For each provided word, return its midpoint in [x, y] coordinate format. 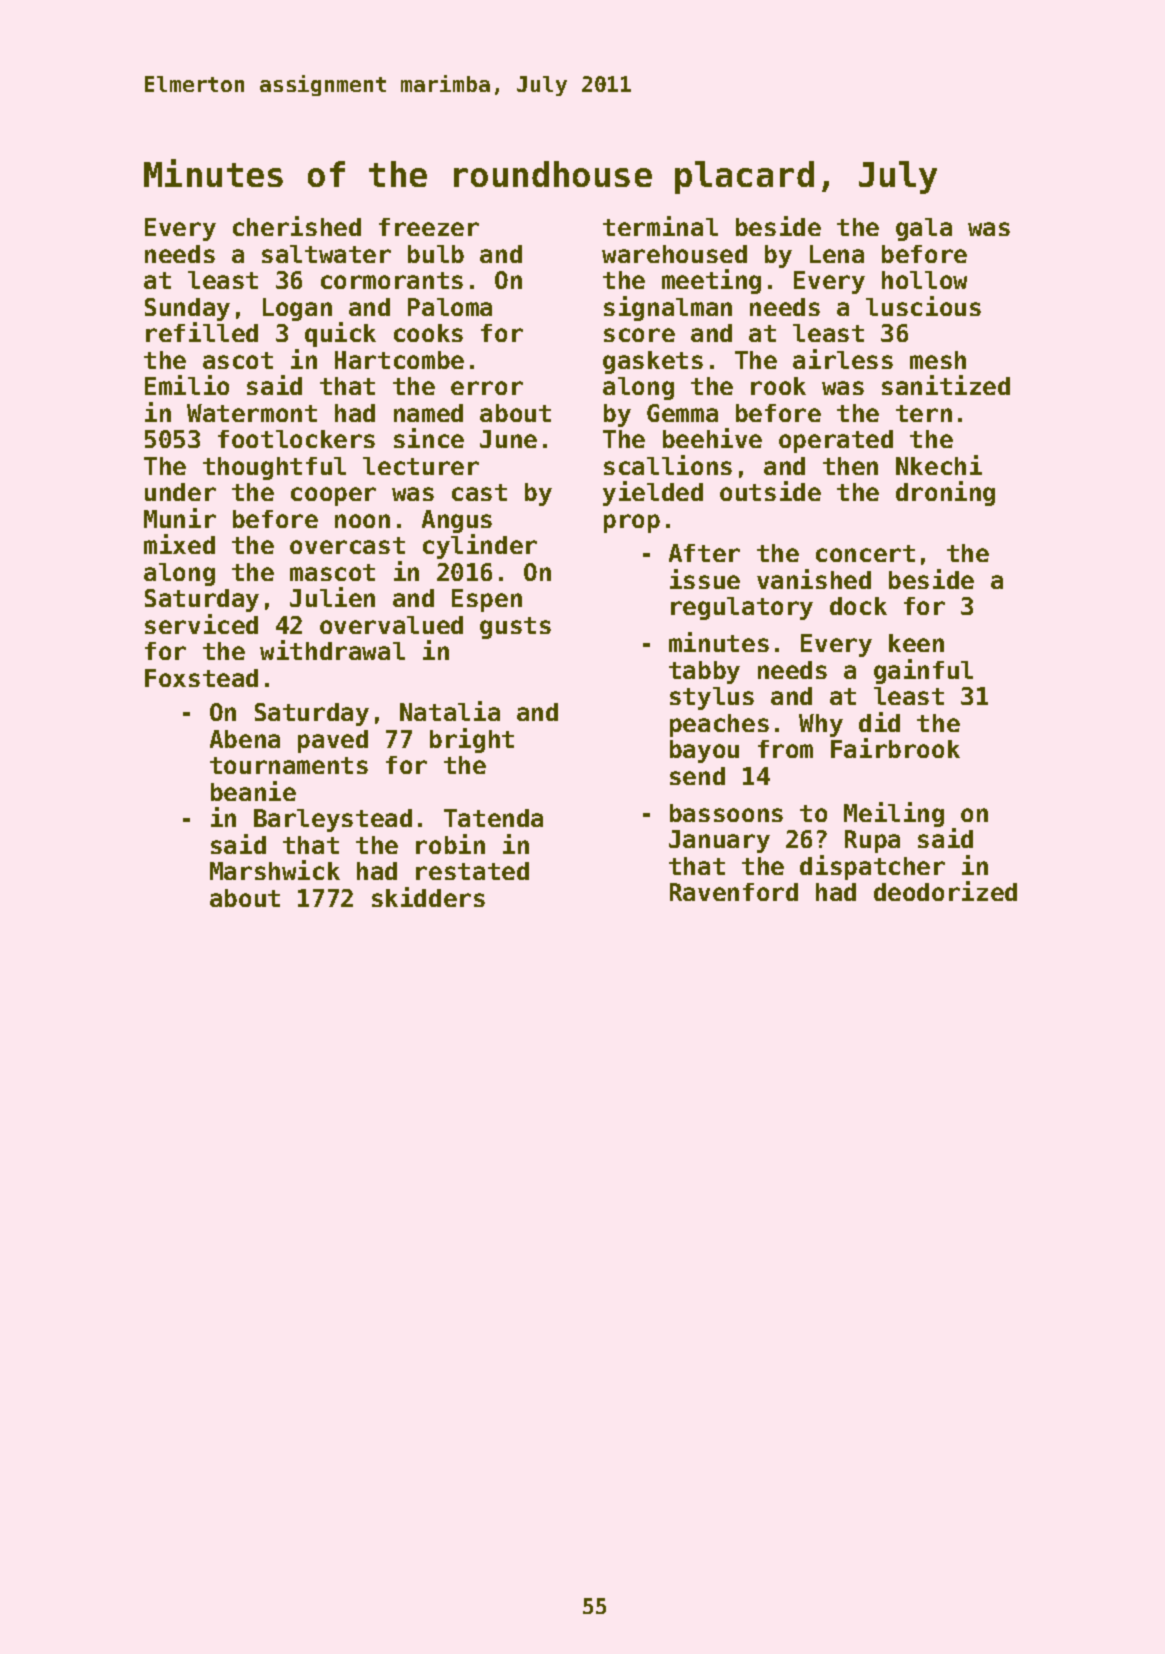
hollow [924, 280]
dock [858, 606]
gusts [515, 628]
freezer [429, 227]
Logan [297, 309]
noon [362, 521]
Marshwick [275, 870]
